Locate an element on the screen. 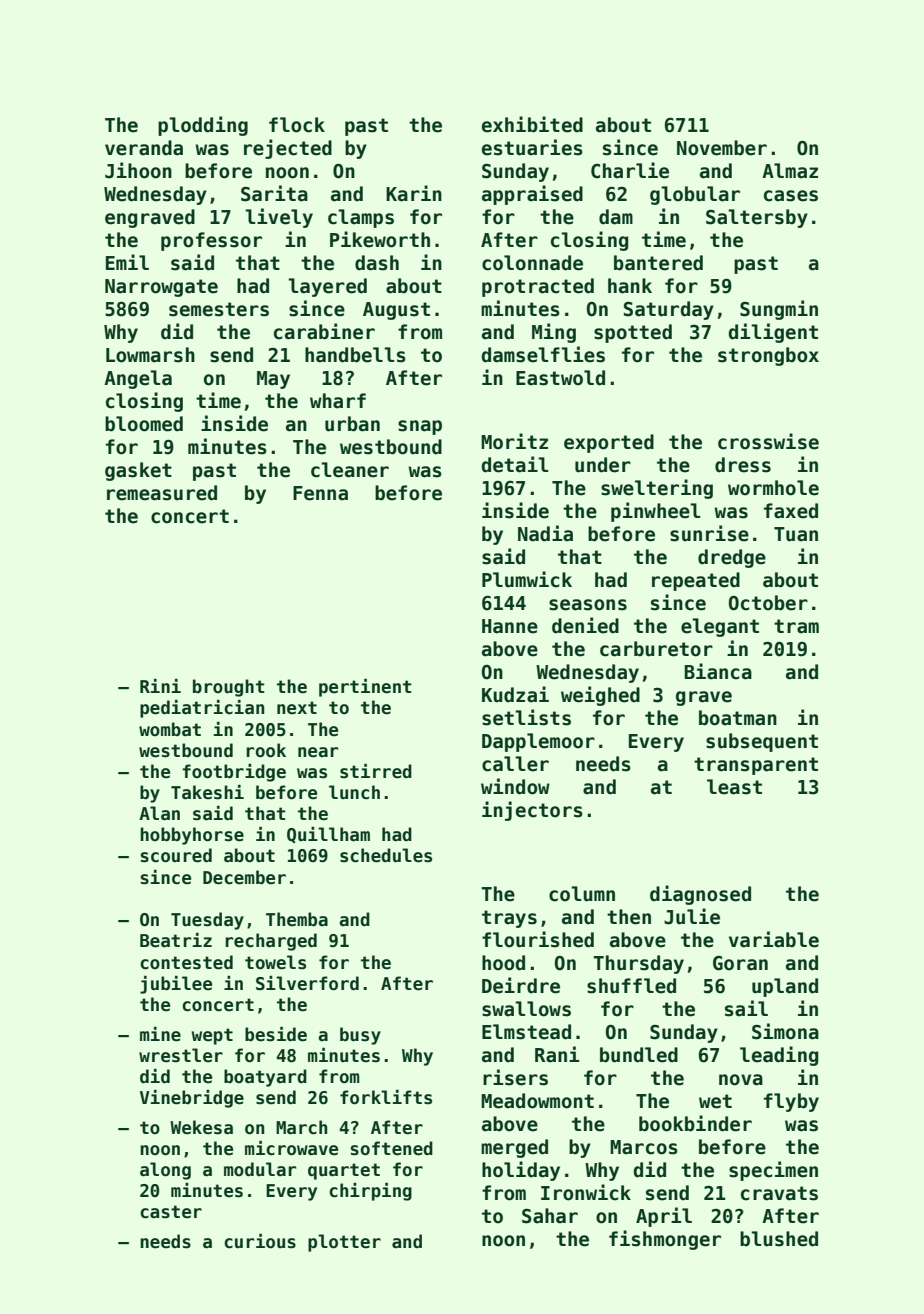 The image size is (924, 1314). injectors is located at coordinates (532, 811).
